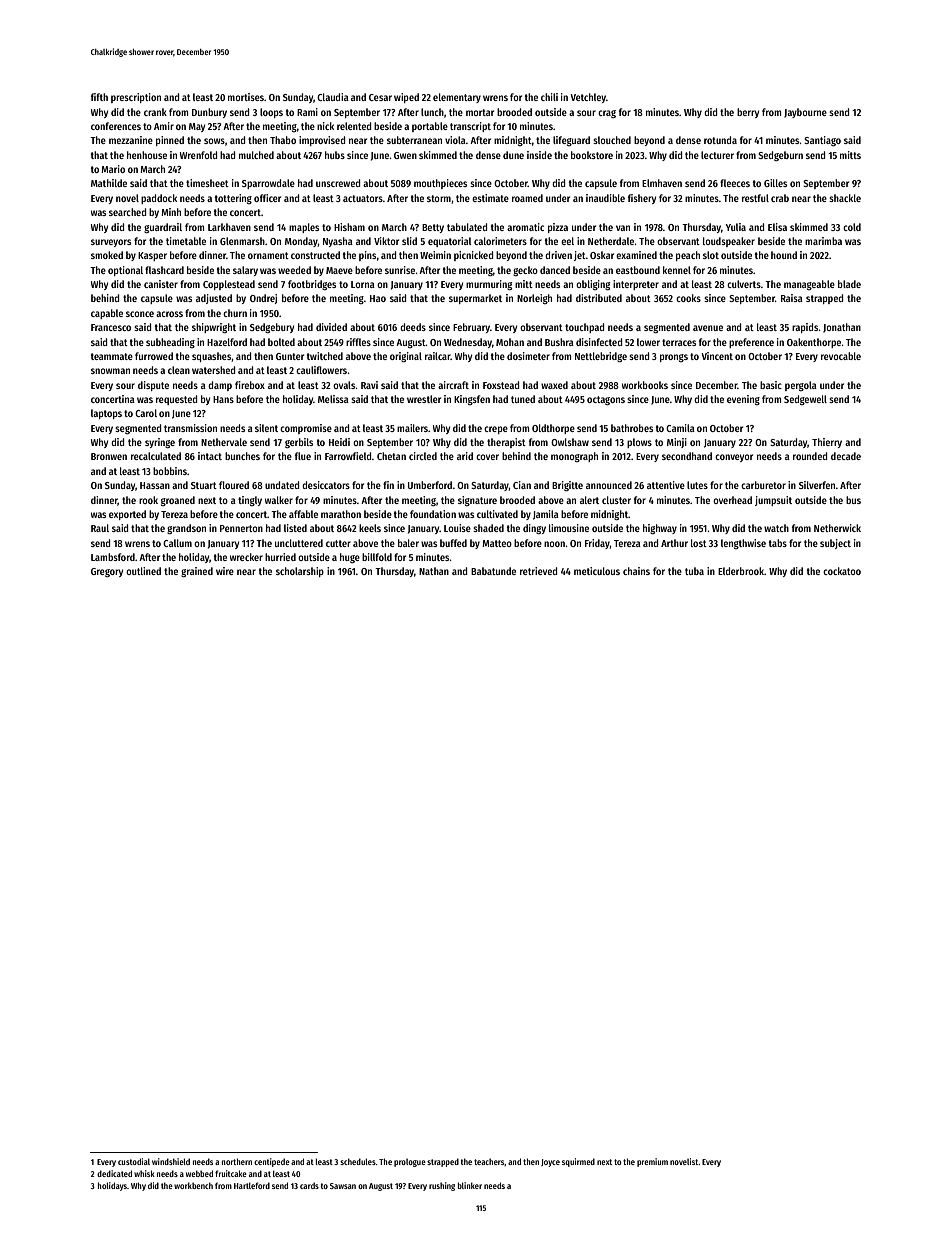 The height and width of the image is (1233, 952). What do you see at coordinates (743, 544) in the image?
I see `lengthwise` at bounding box center [743, 544].
